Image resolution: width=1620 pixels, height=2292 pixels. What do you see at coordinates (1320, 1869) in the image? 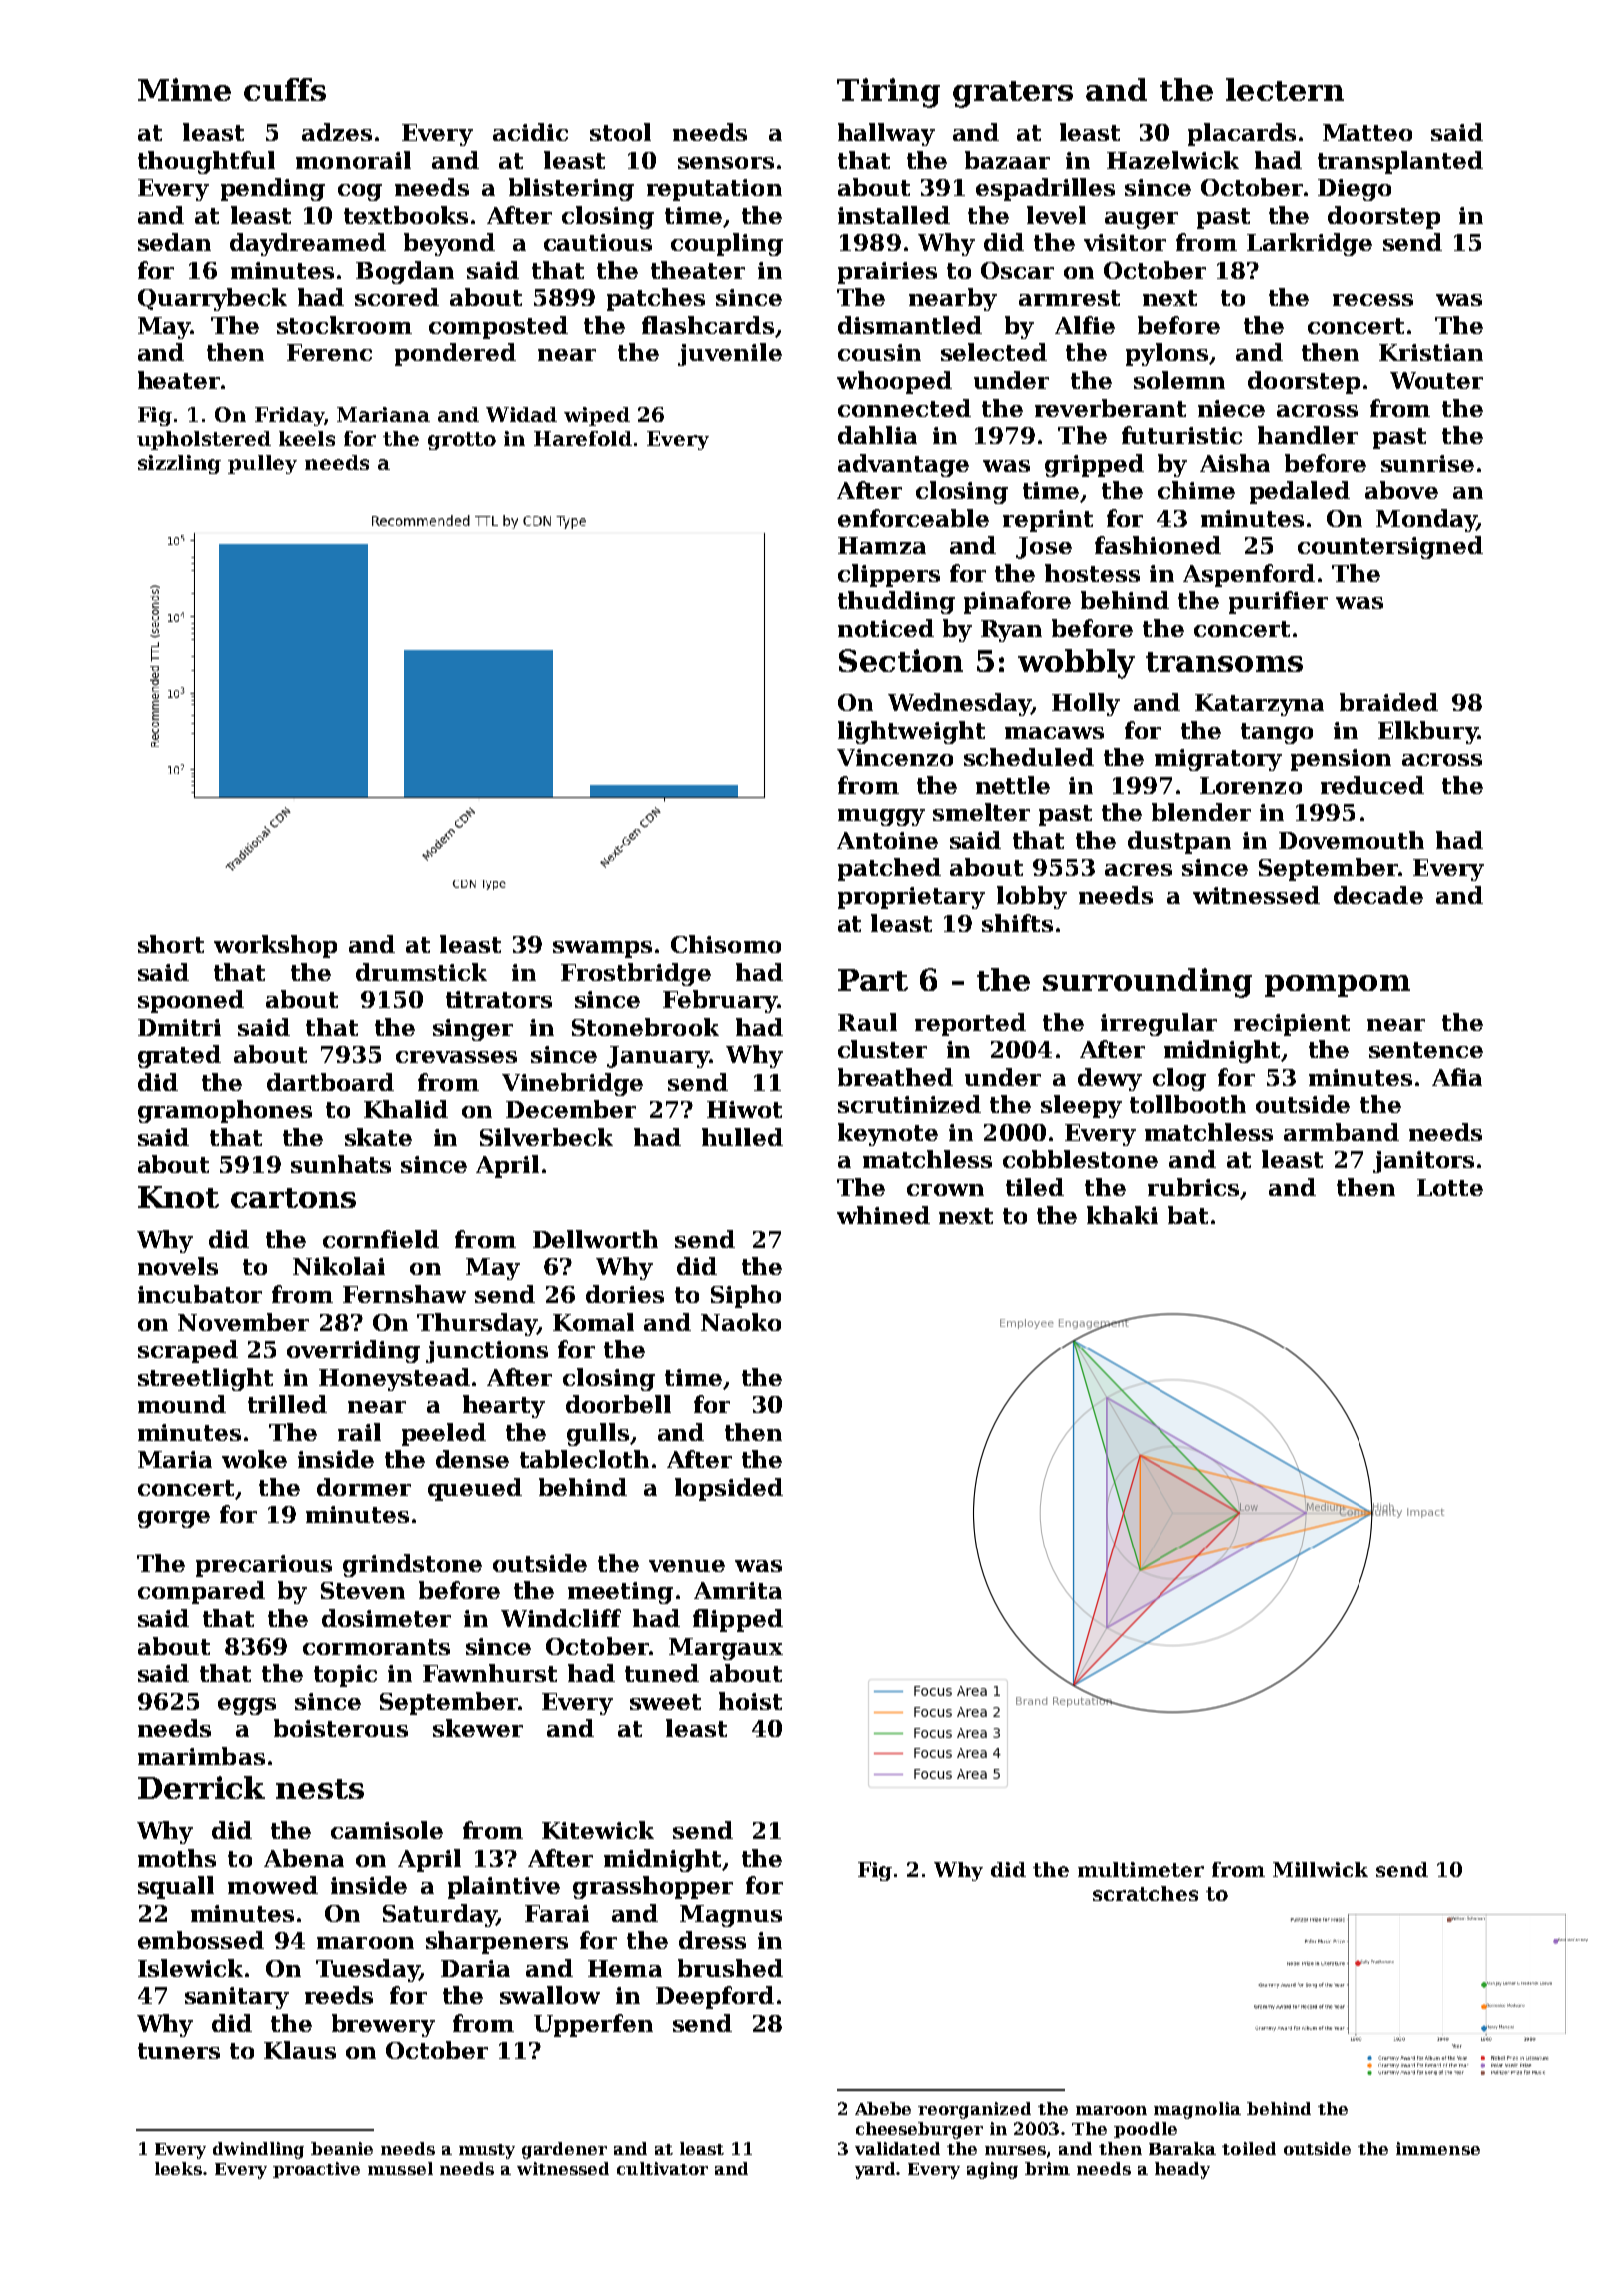
I see `Millwick` at bounding box center [1320, 1869].
